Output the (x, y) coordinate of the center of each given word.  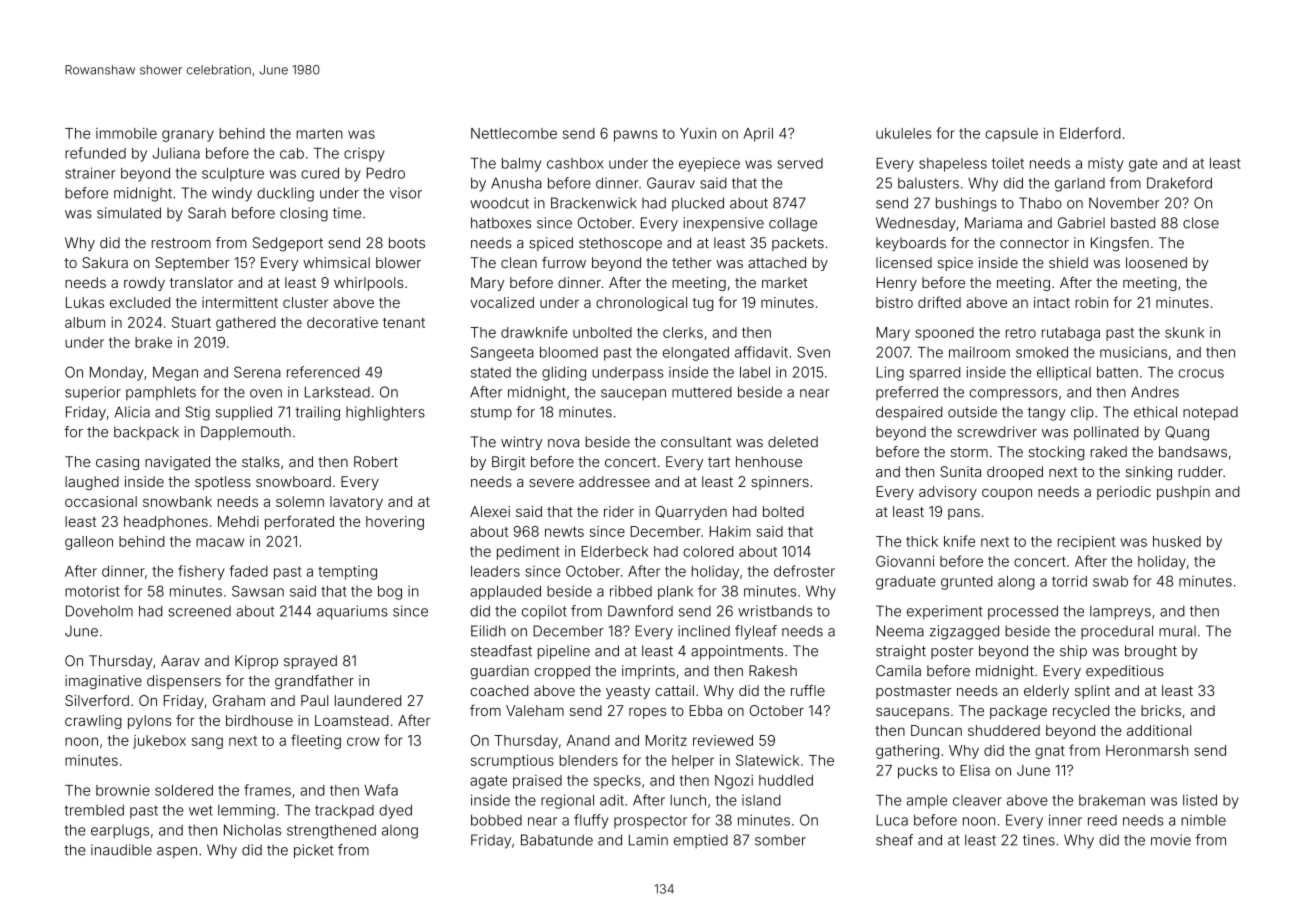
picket (313, 851)
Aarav (180, 661)
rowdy (144, 284)
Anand (588, 740)
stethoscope (620, 244)
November (1124, 203)
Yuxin (698, 133)
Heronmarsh (1147, 750)
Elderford (1090, 133)
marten (319, 134)
